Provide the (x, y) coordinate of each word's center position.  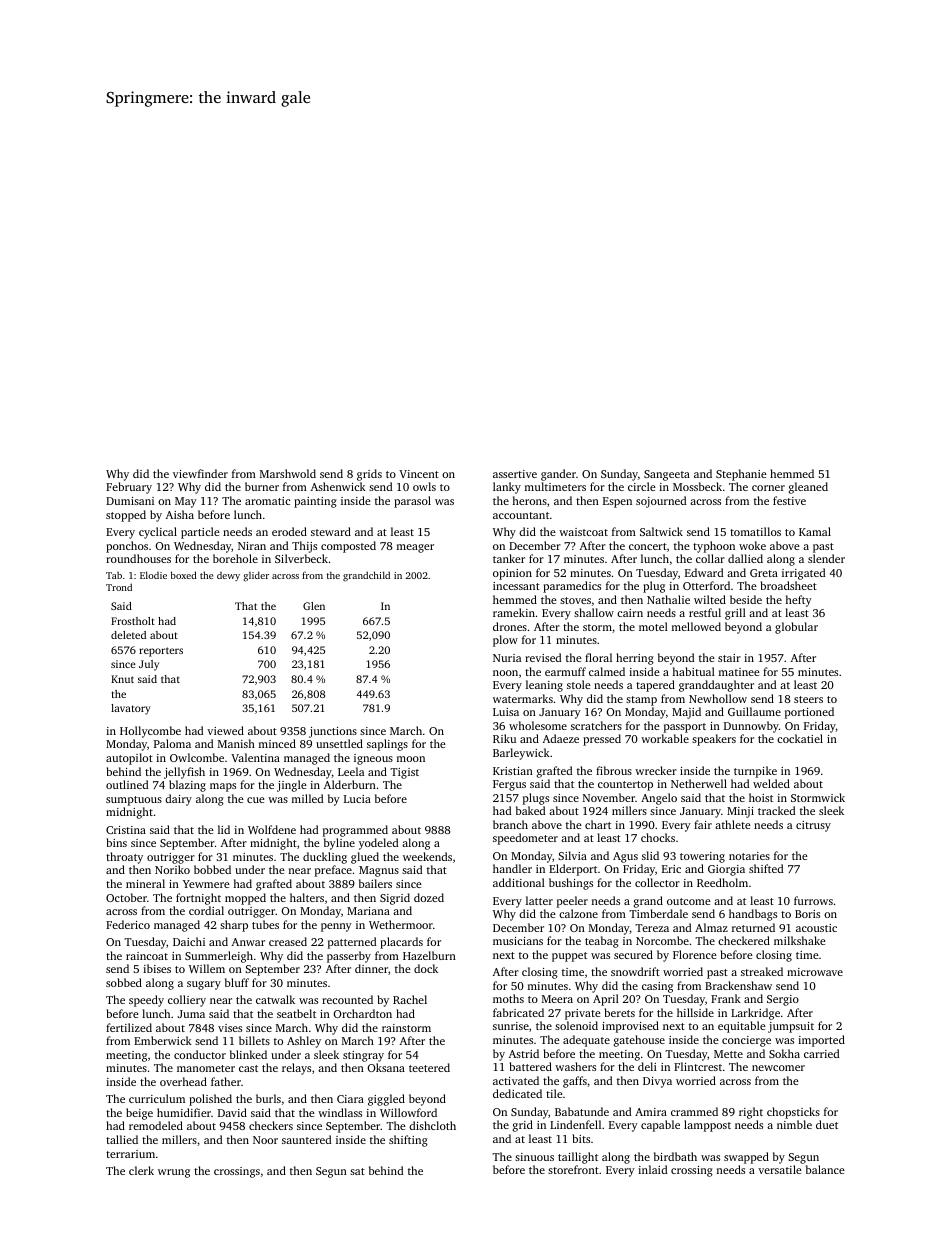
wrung (174, 1173)
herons (530, 500)
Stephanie (741, 475)
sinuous (534, 1157)
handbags (753, 915)
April (606, 1000)
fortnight (198, 899)
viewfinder (200, 473)
